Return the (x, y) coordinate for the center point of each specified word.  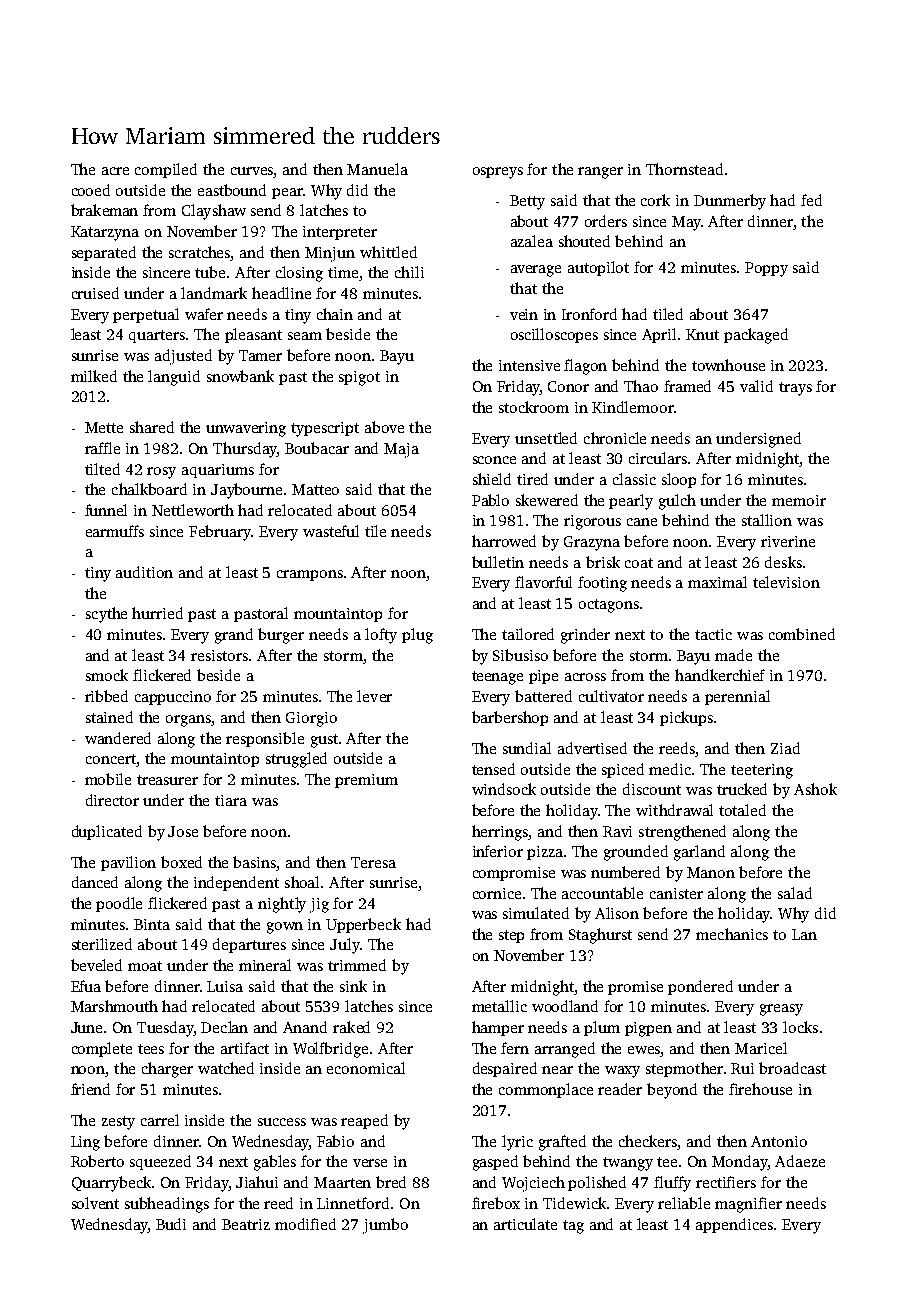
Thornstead (684, 169)
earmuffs (115, 531)
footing (602, 584)
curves (252, 172)
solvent (95, 1203)
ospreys (498, 173)
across (585, 677)
